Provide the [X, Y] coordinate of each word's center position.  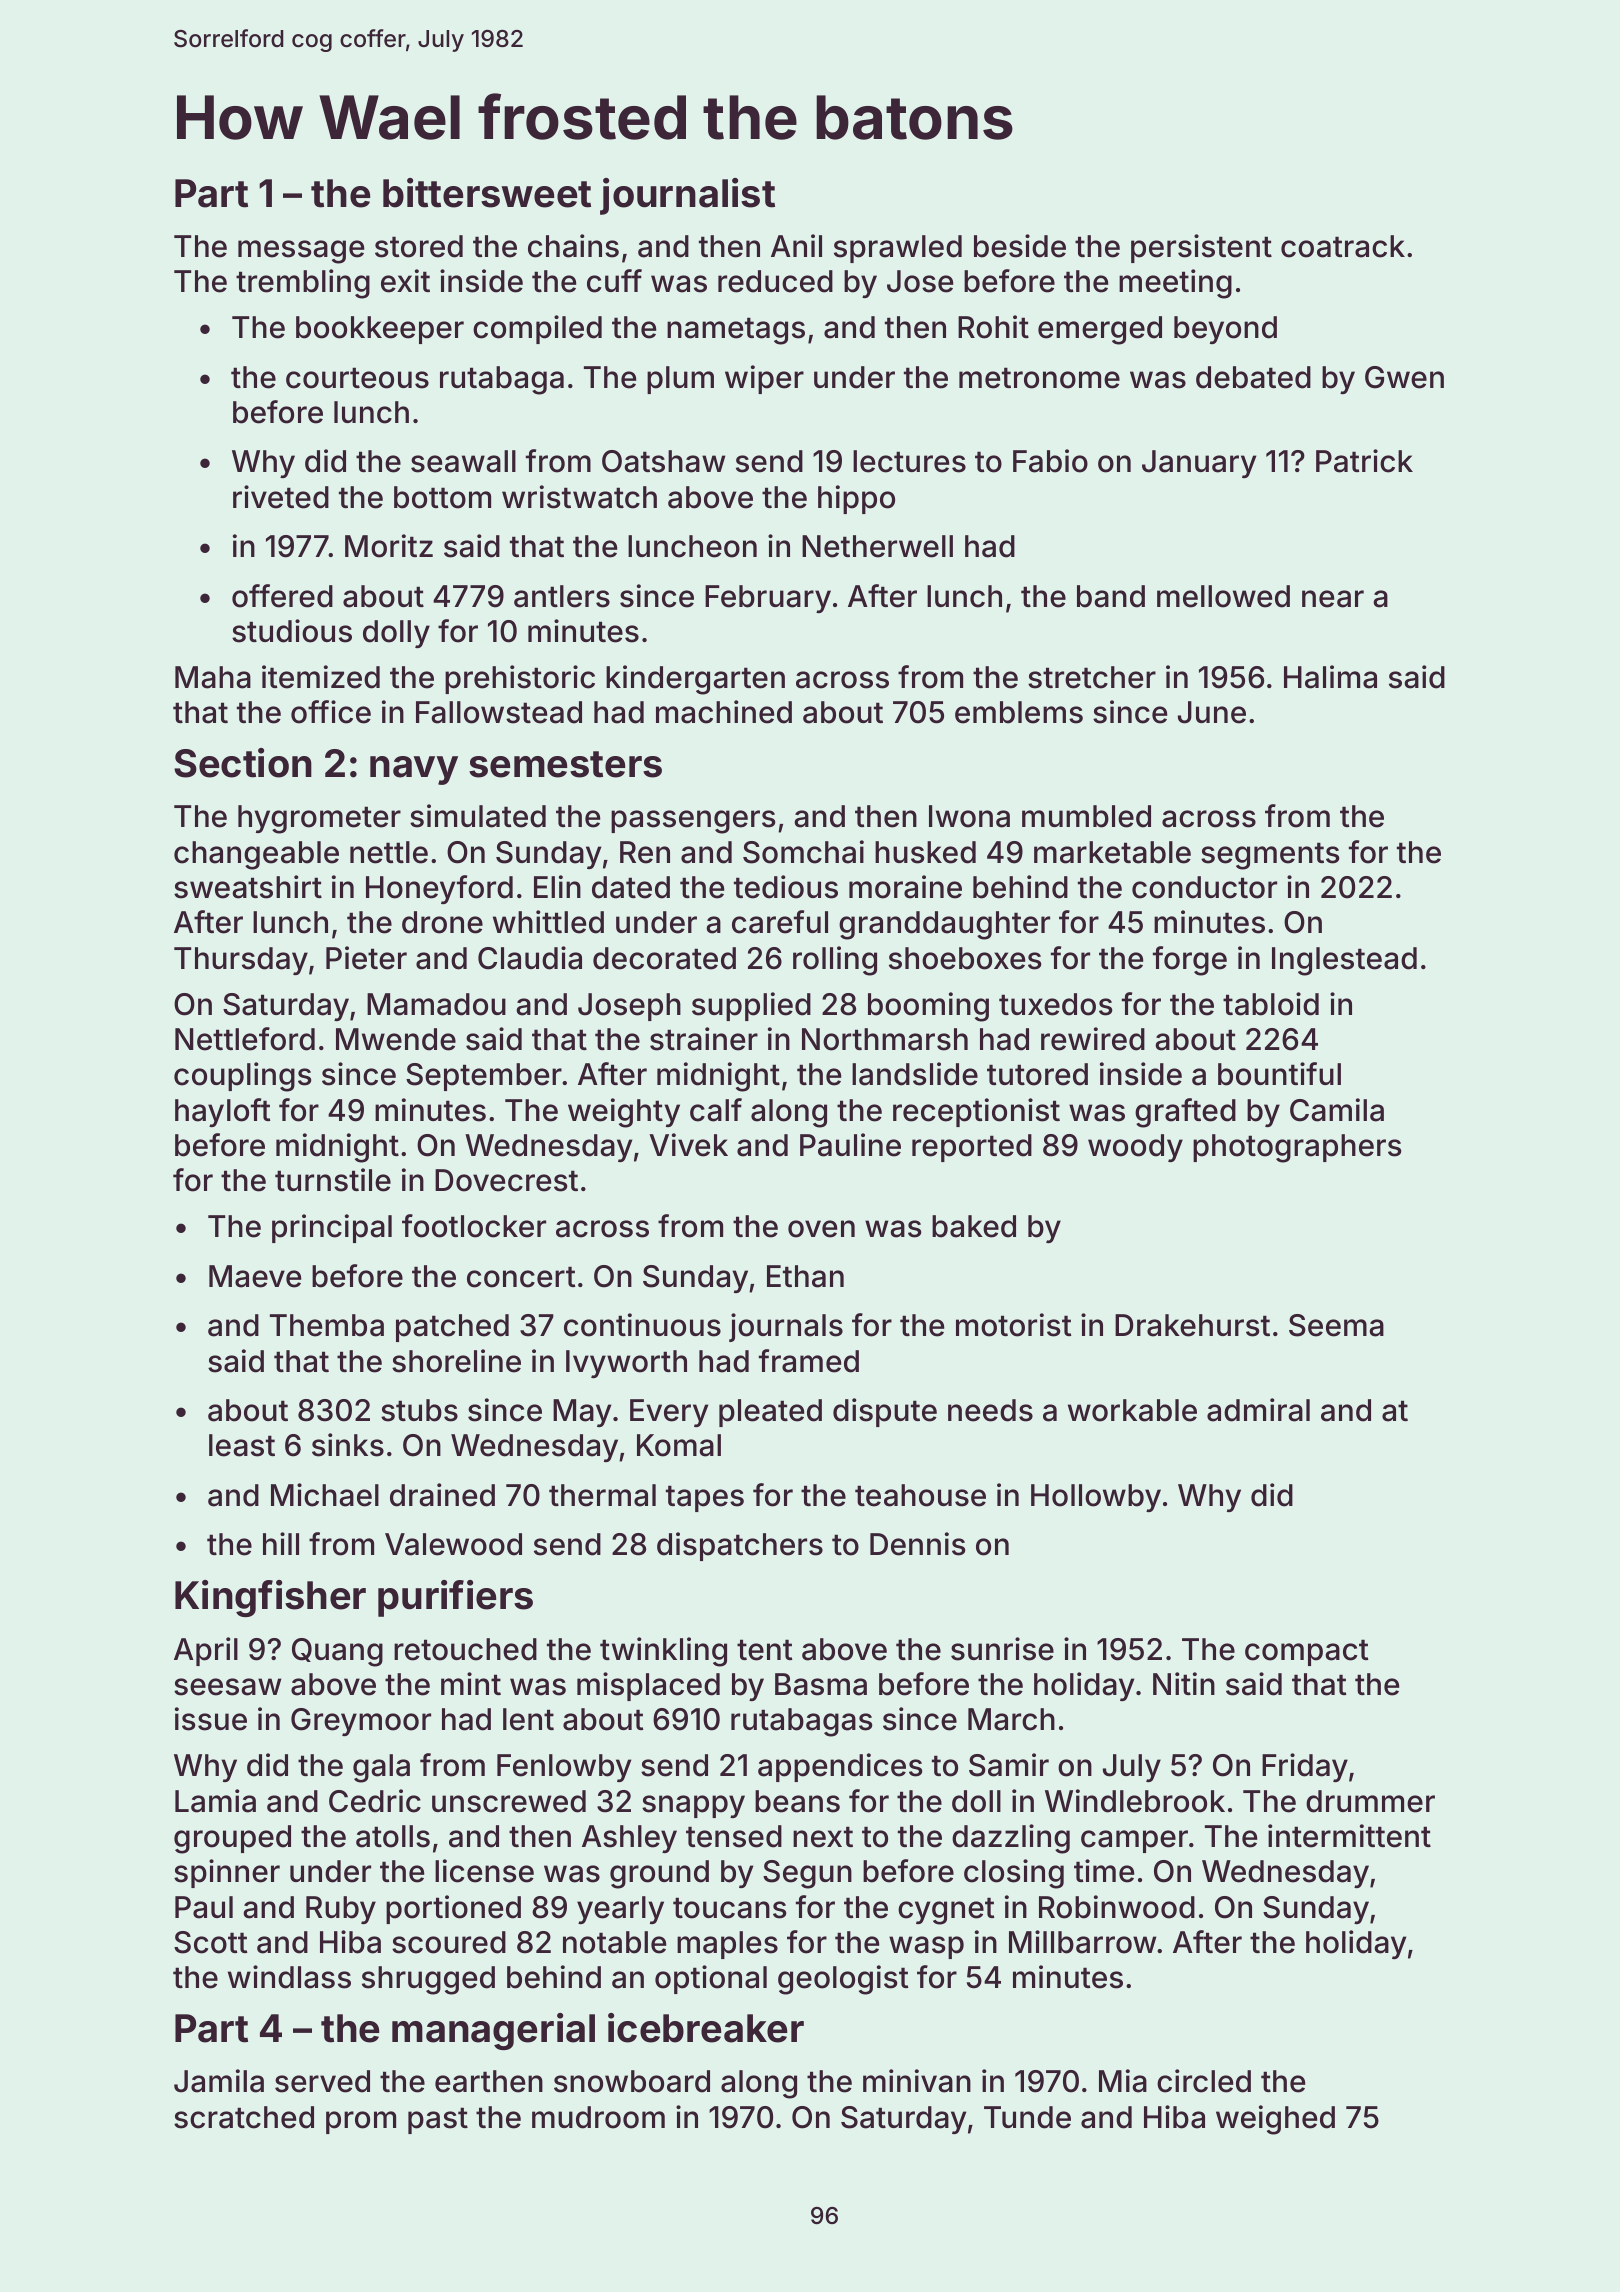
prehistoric [520, 679]
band [1111, 596]
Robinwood [1117, 1907]
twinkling [663, 1652]
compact [1307, 1652]
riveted [281, 497]
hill [281, 1543]
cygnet [946, 1911]
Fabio [1050, 461]
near [1333, 599]
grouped [232, 1839]
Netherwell [877, 546]
